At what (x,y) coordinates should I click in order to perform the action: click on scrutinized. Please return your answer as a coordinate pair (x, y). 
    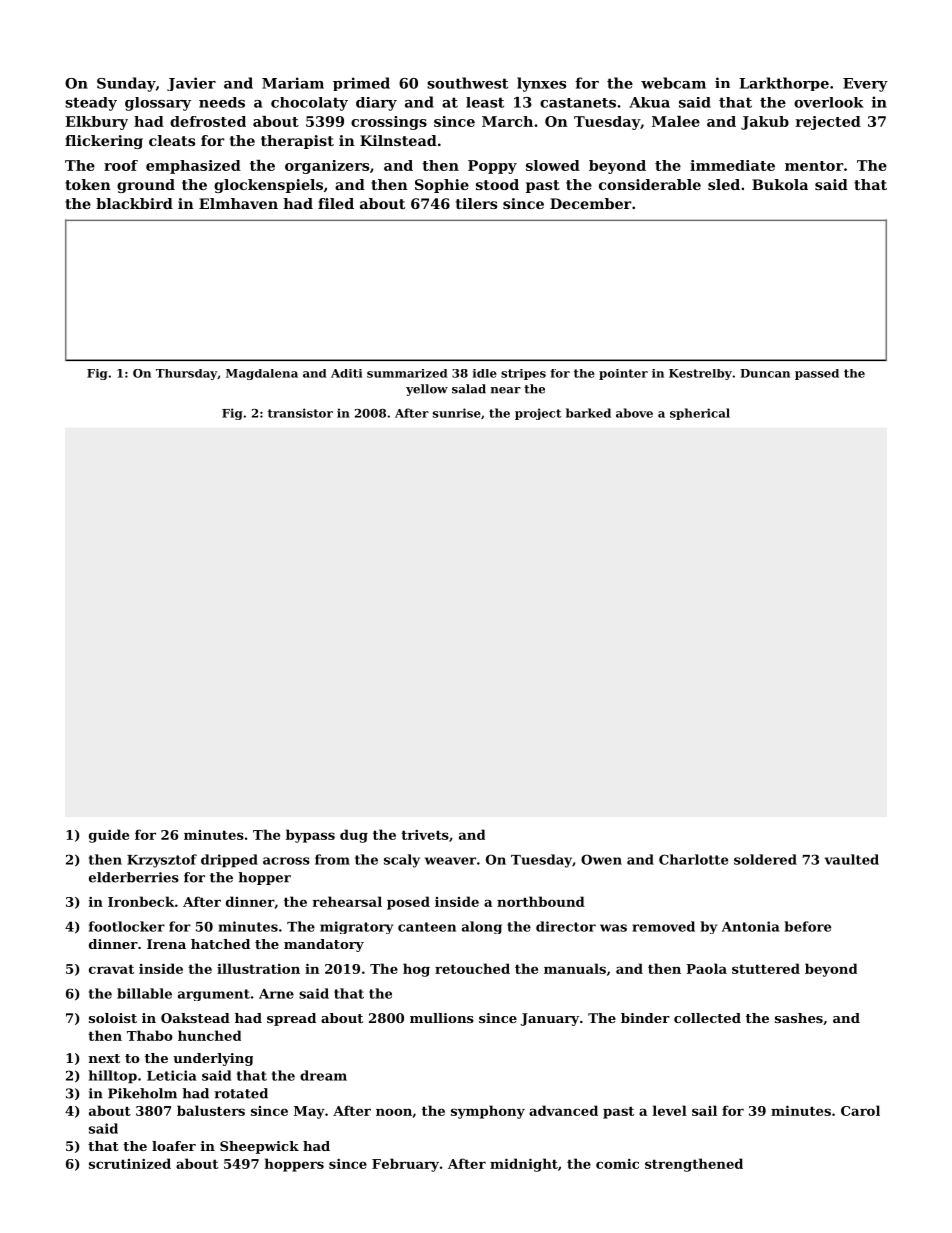
    Looking at the image, I should click on (130, 1163).
